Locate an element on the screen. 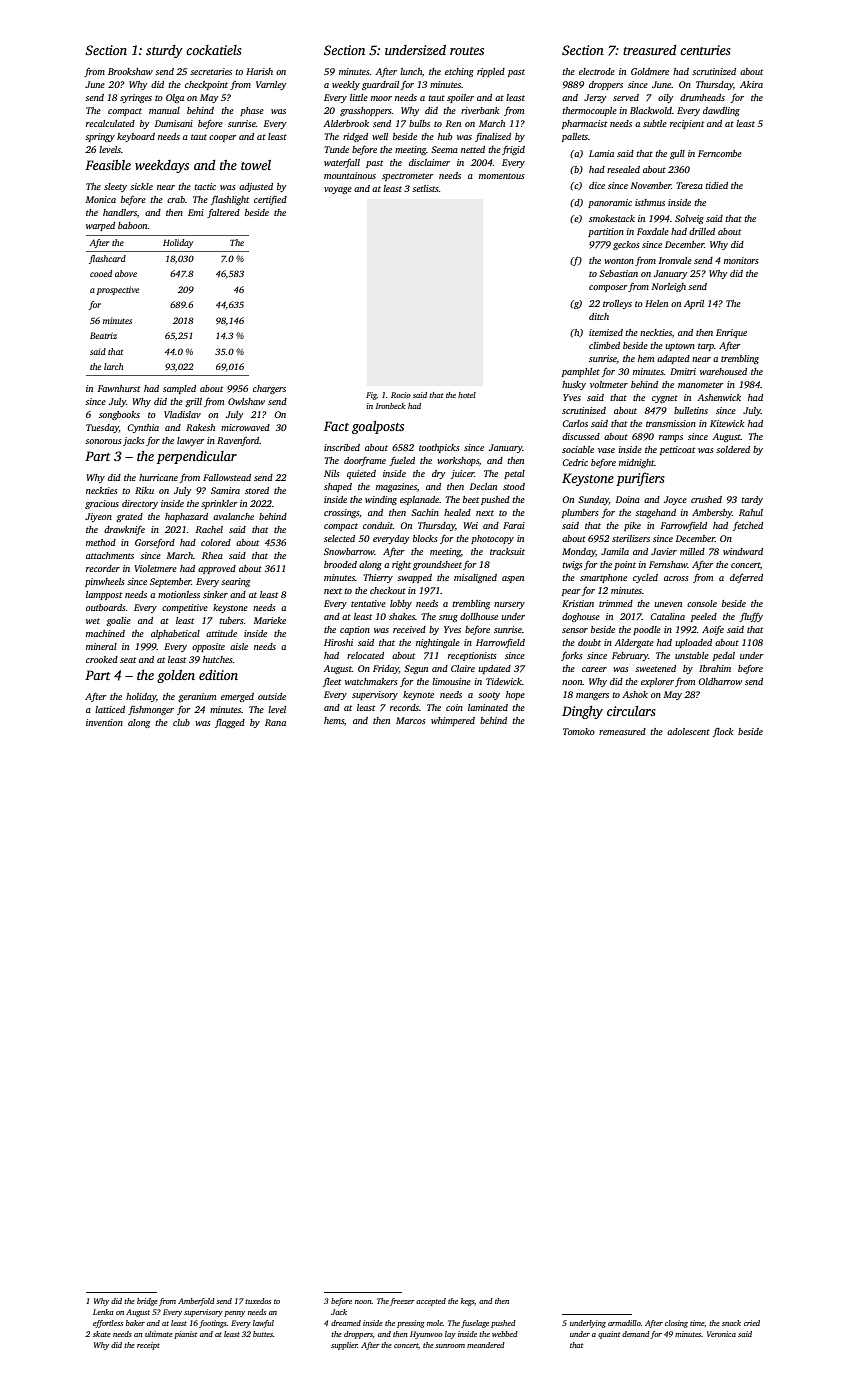 The image size is (849, 1400). armadillo is located at coordinates (624, 1323).
